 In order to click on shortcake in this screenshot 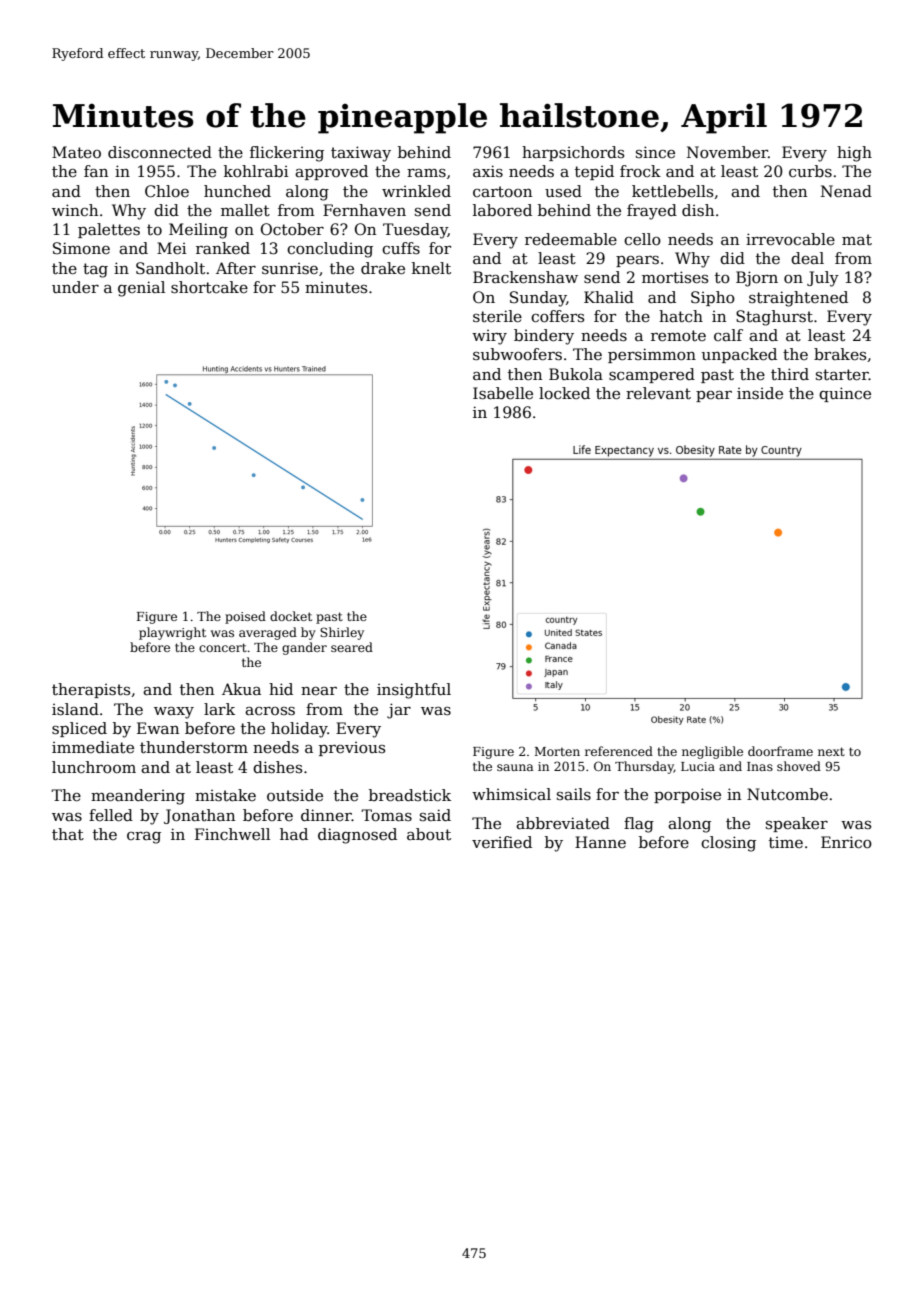, I will do `click(209, 287)`.
